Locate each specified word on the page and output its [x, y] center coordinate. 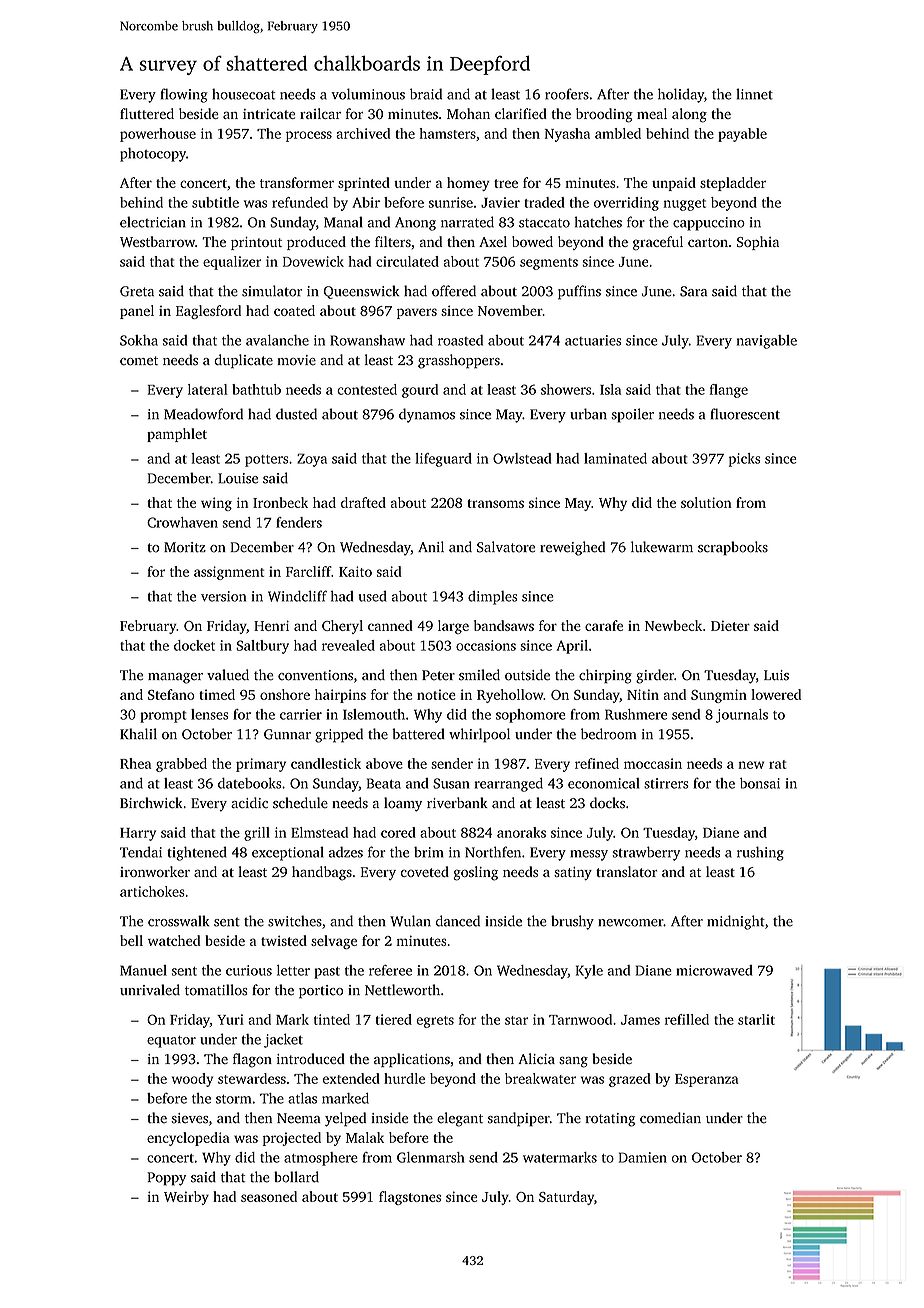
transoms [495, 503]
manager [175, 678]
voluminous [368, 94]
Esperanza [706, 1080]
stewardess [252, 1078]
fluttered [147, 113]
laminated [615, 458]
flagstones [410, 1198]
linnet [754, 94]
